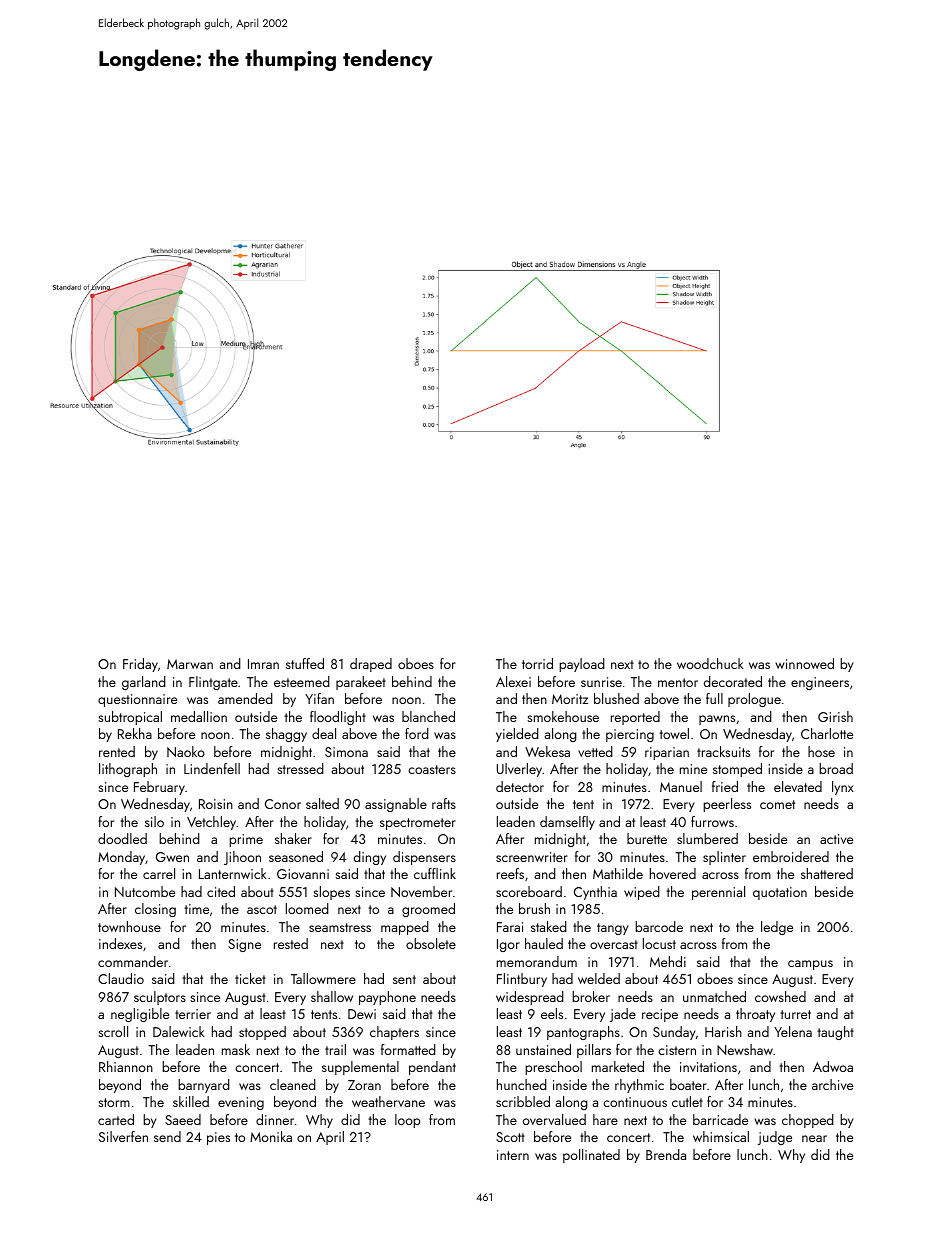 This page has height=1233, width=952. Describe the element at coordinates (123, 1136) in the page. I see `Silverfen` at that location.
